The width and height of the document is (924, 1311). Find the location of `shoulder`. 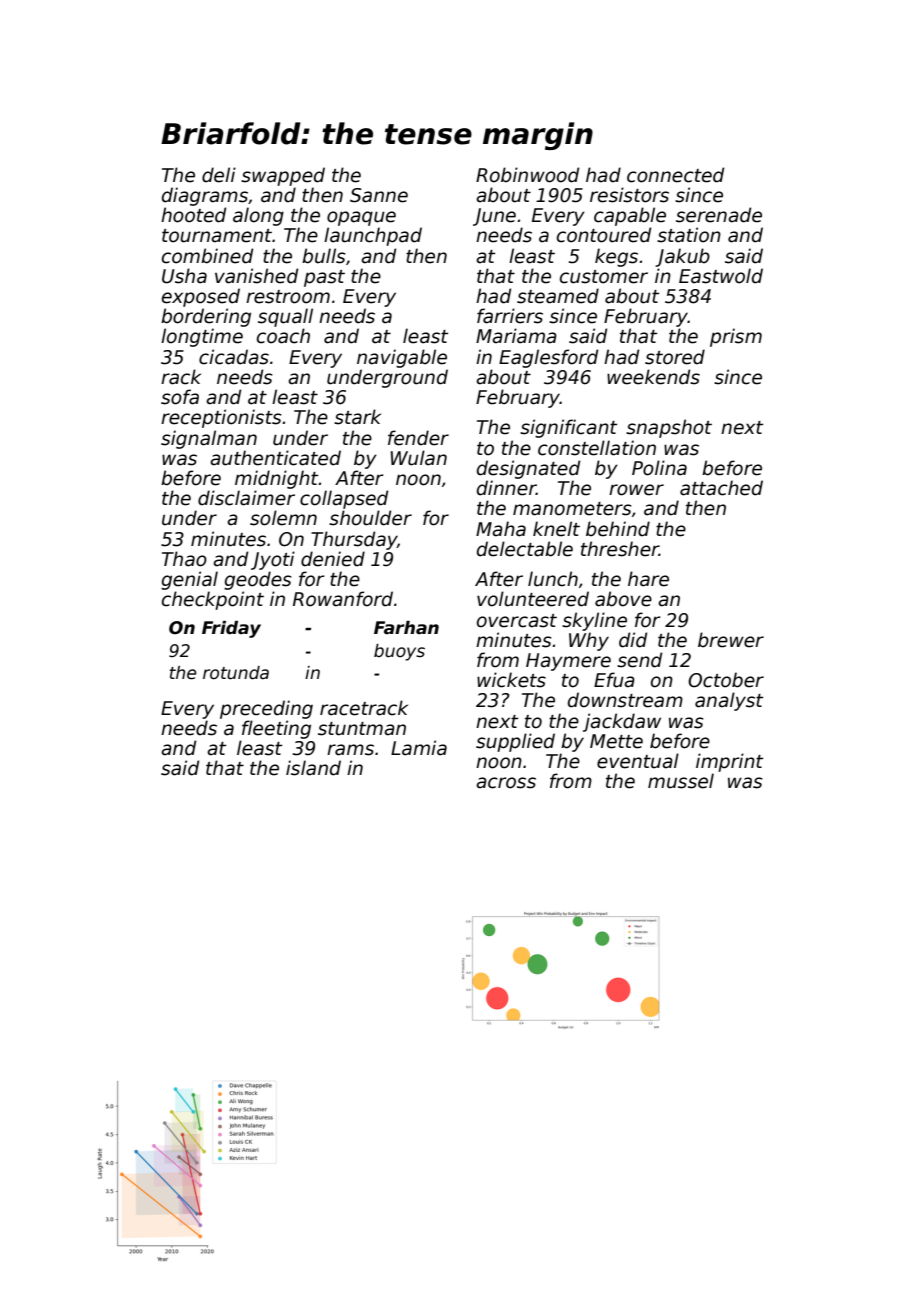

shoulder is located at coordinates (370, 518).
